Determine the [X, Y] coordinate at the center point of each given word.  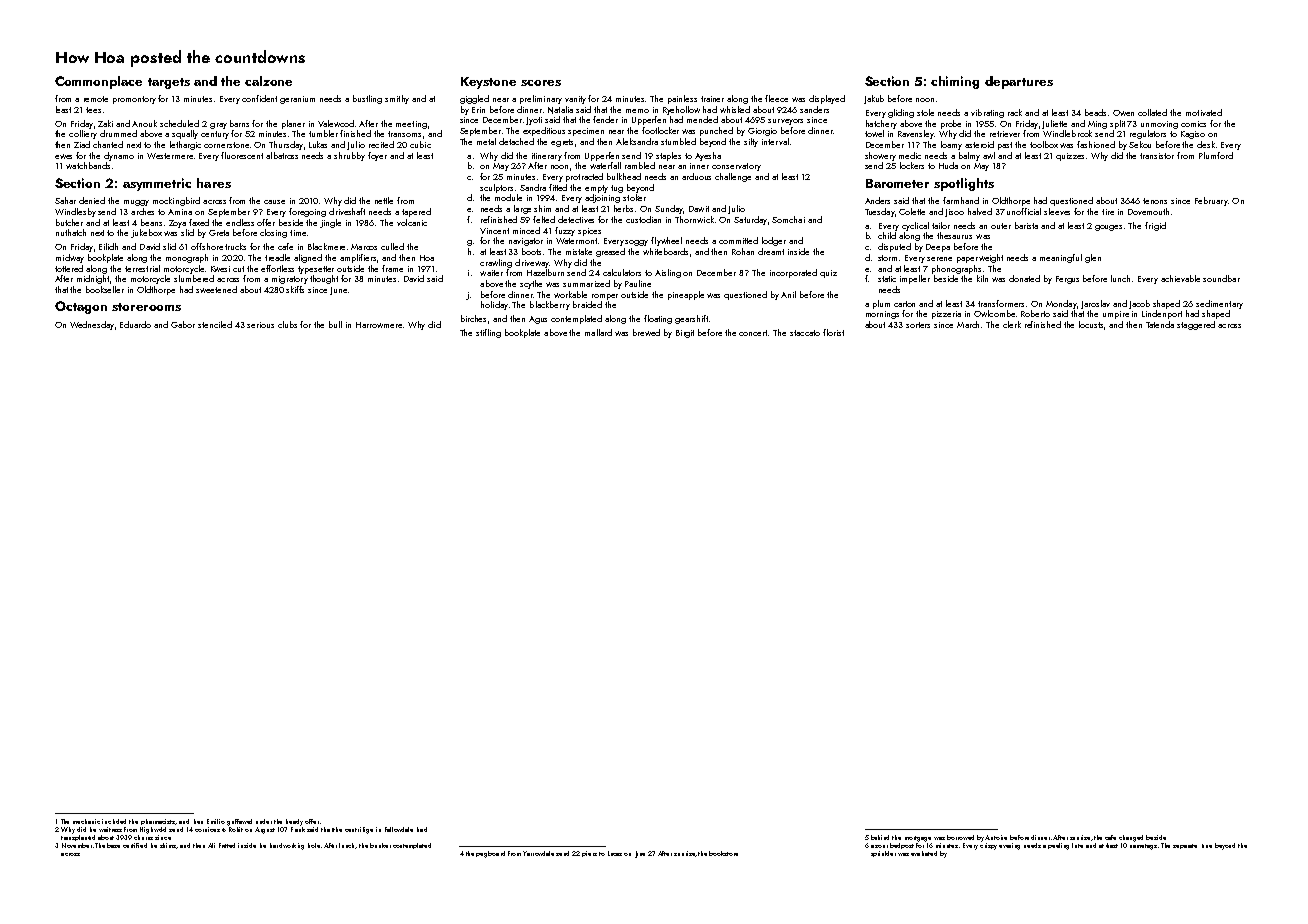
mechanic [86, 821]
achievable [1180, 278]
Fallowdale [399, 829]
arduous [696, 176]
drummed [118, 133]
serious [260, 325]
